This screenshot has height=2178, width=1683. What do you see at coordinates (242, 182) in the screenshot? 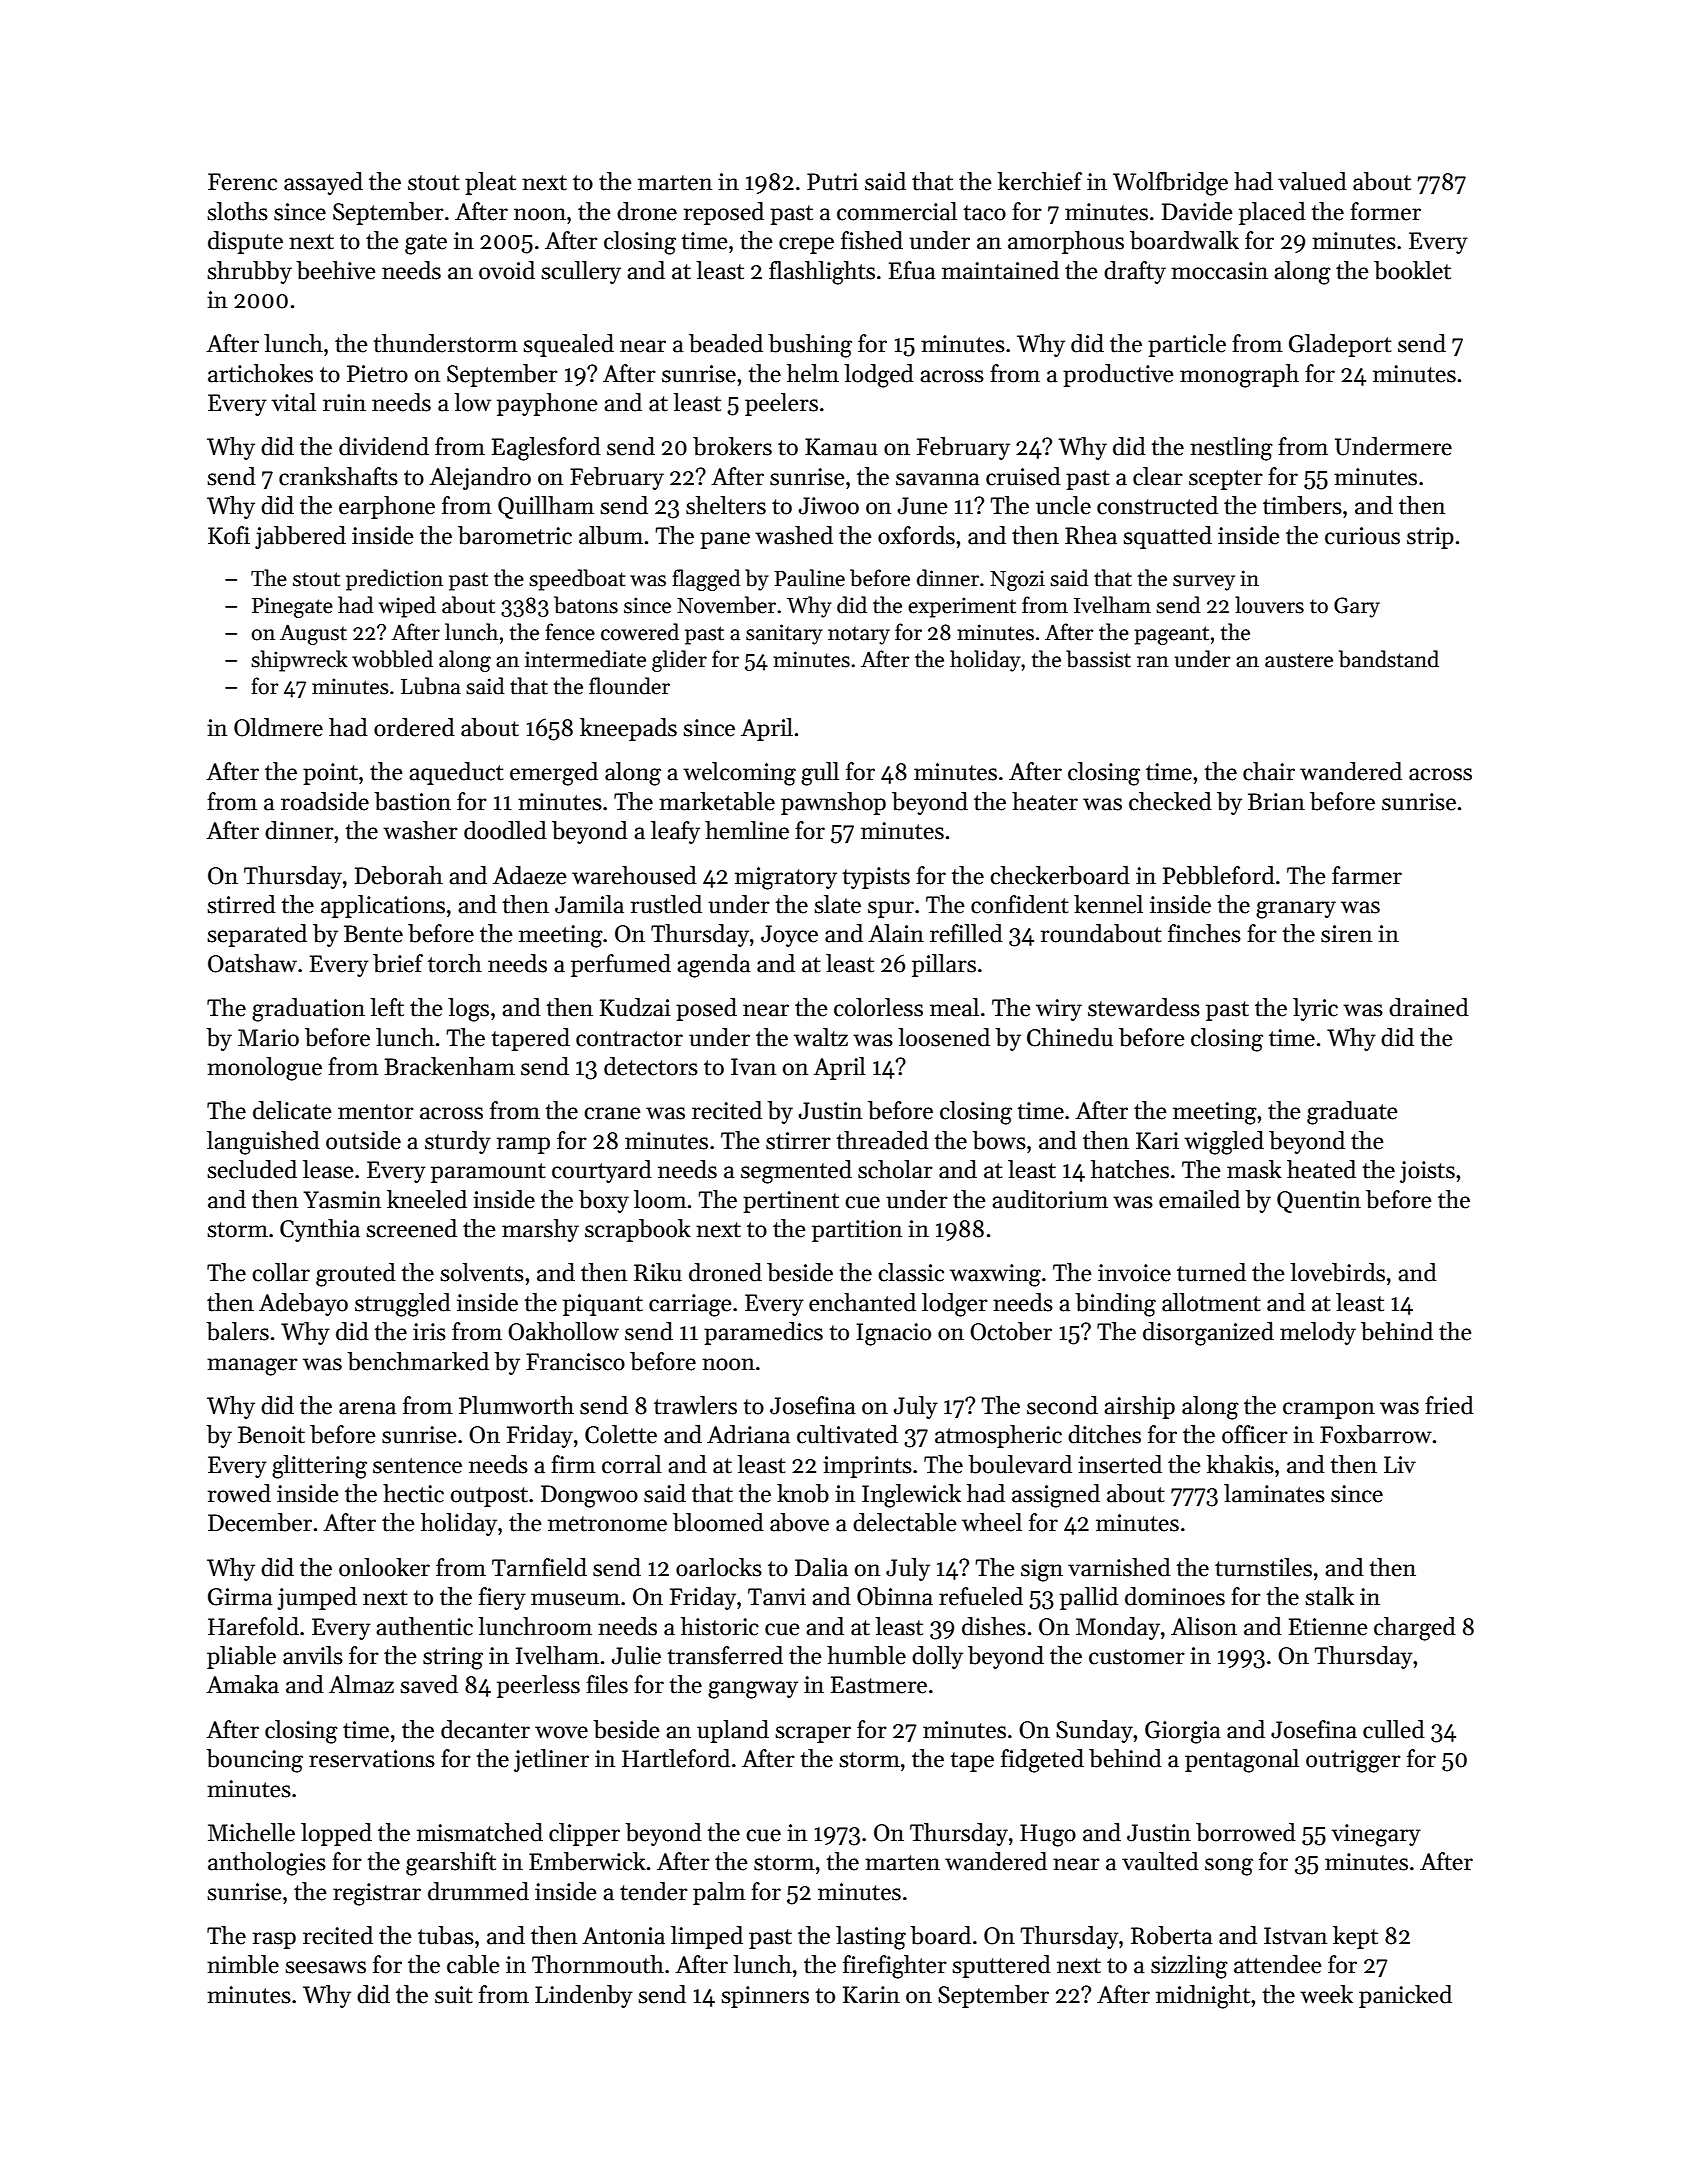
I see `Ferenc` at bounding box center [242, 182].
